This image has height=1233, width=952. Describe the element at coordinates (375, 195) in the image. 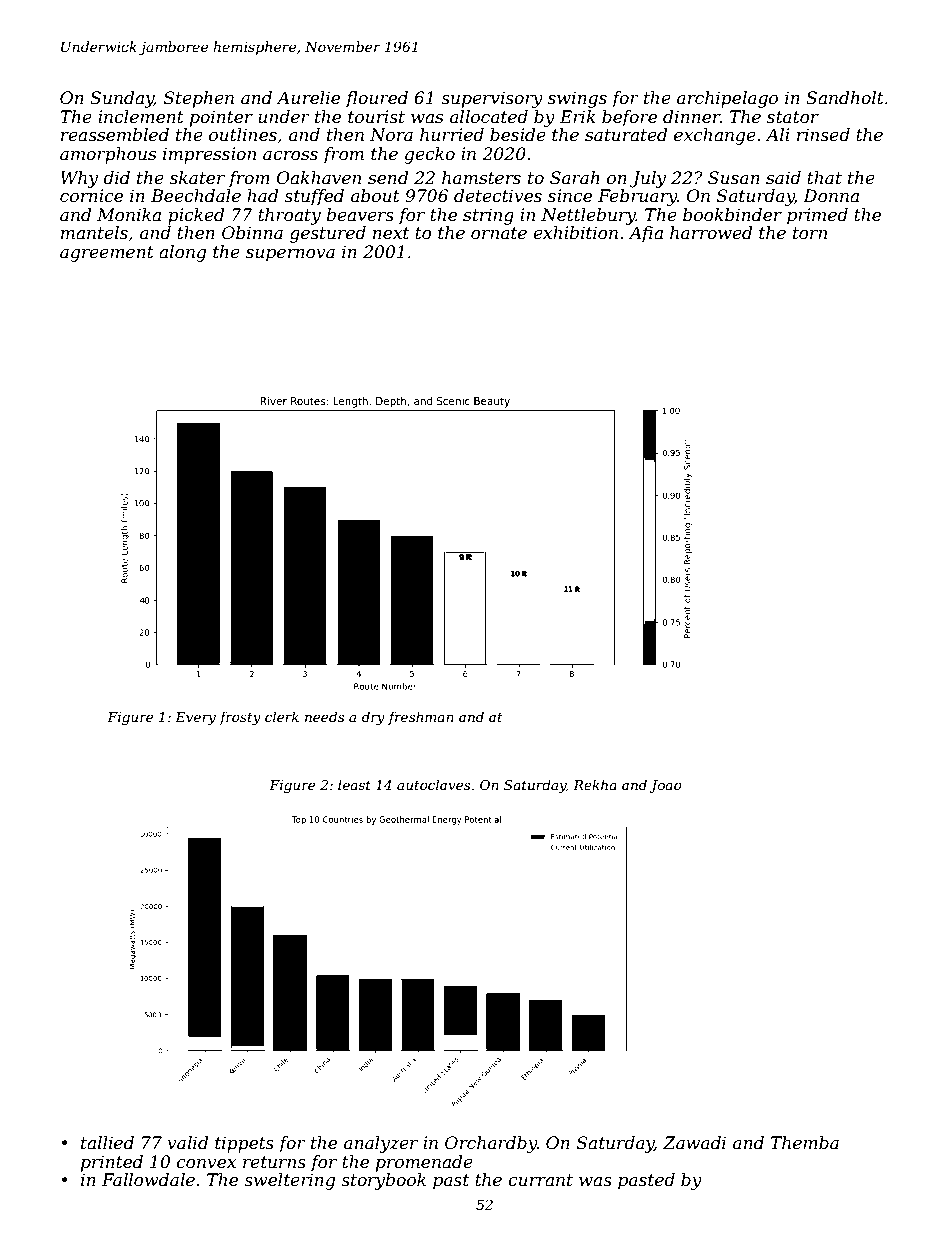

I see `about` at that location.
